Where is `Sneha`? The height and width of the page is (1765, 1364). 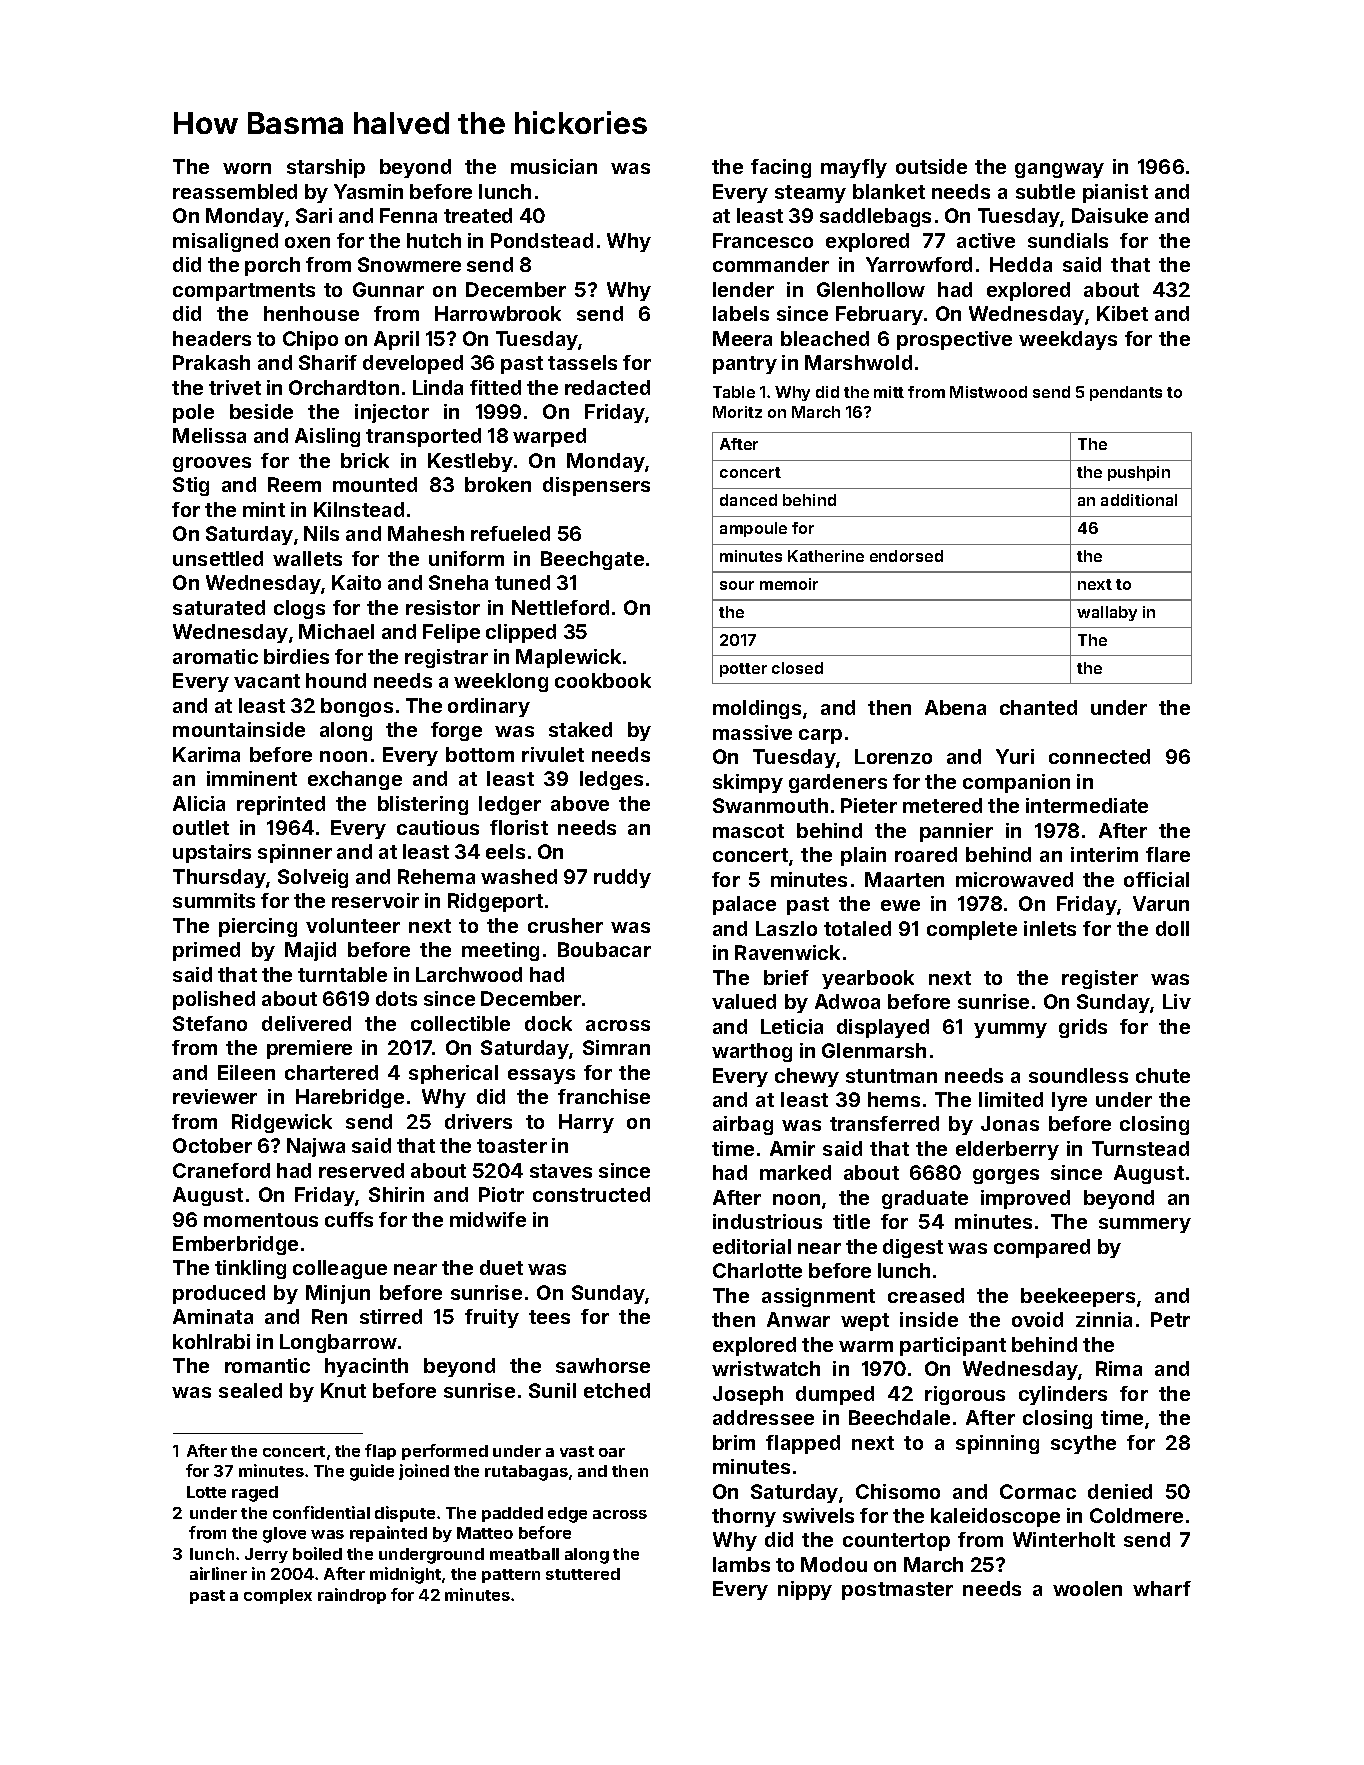 Sneha is located at coordinates (458, 582).
